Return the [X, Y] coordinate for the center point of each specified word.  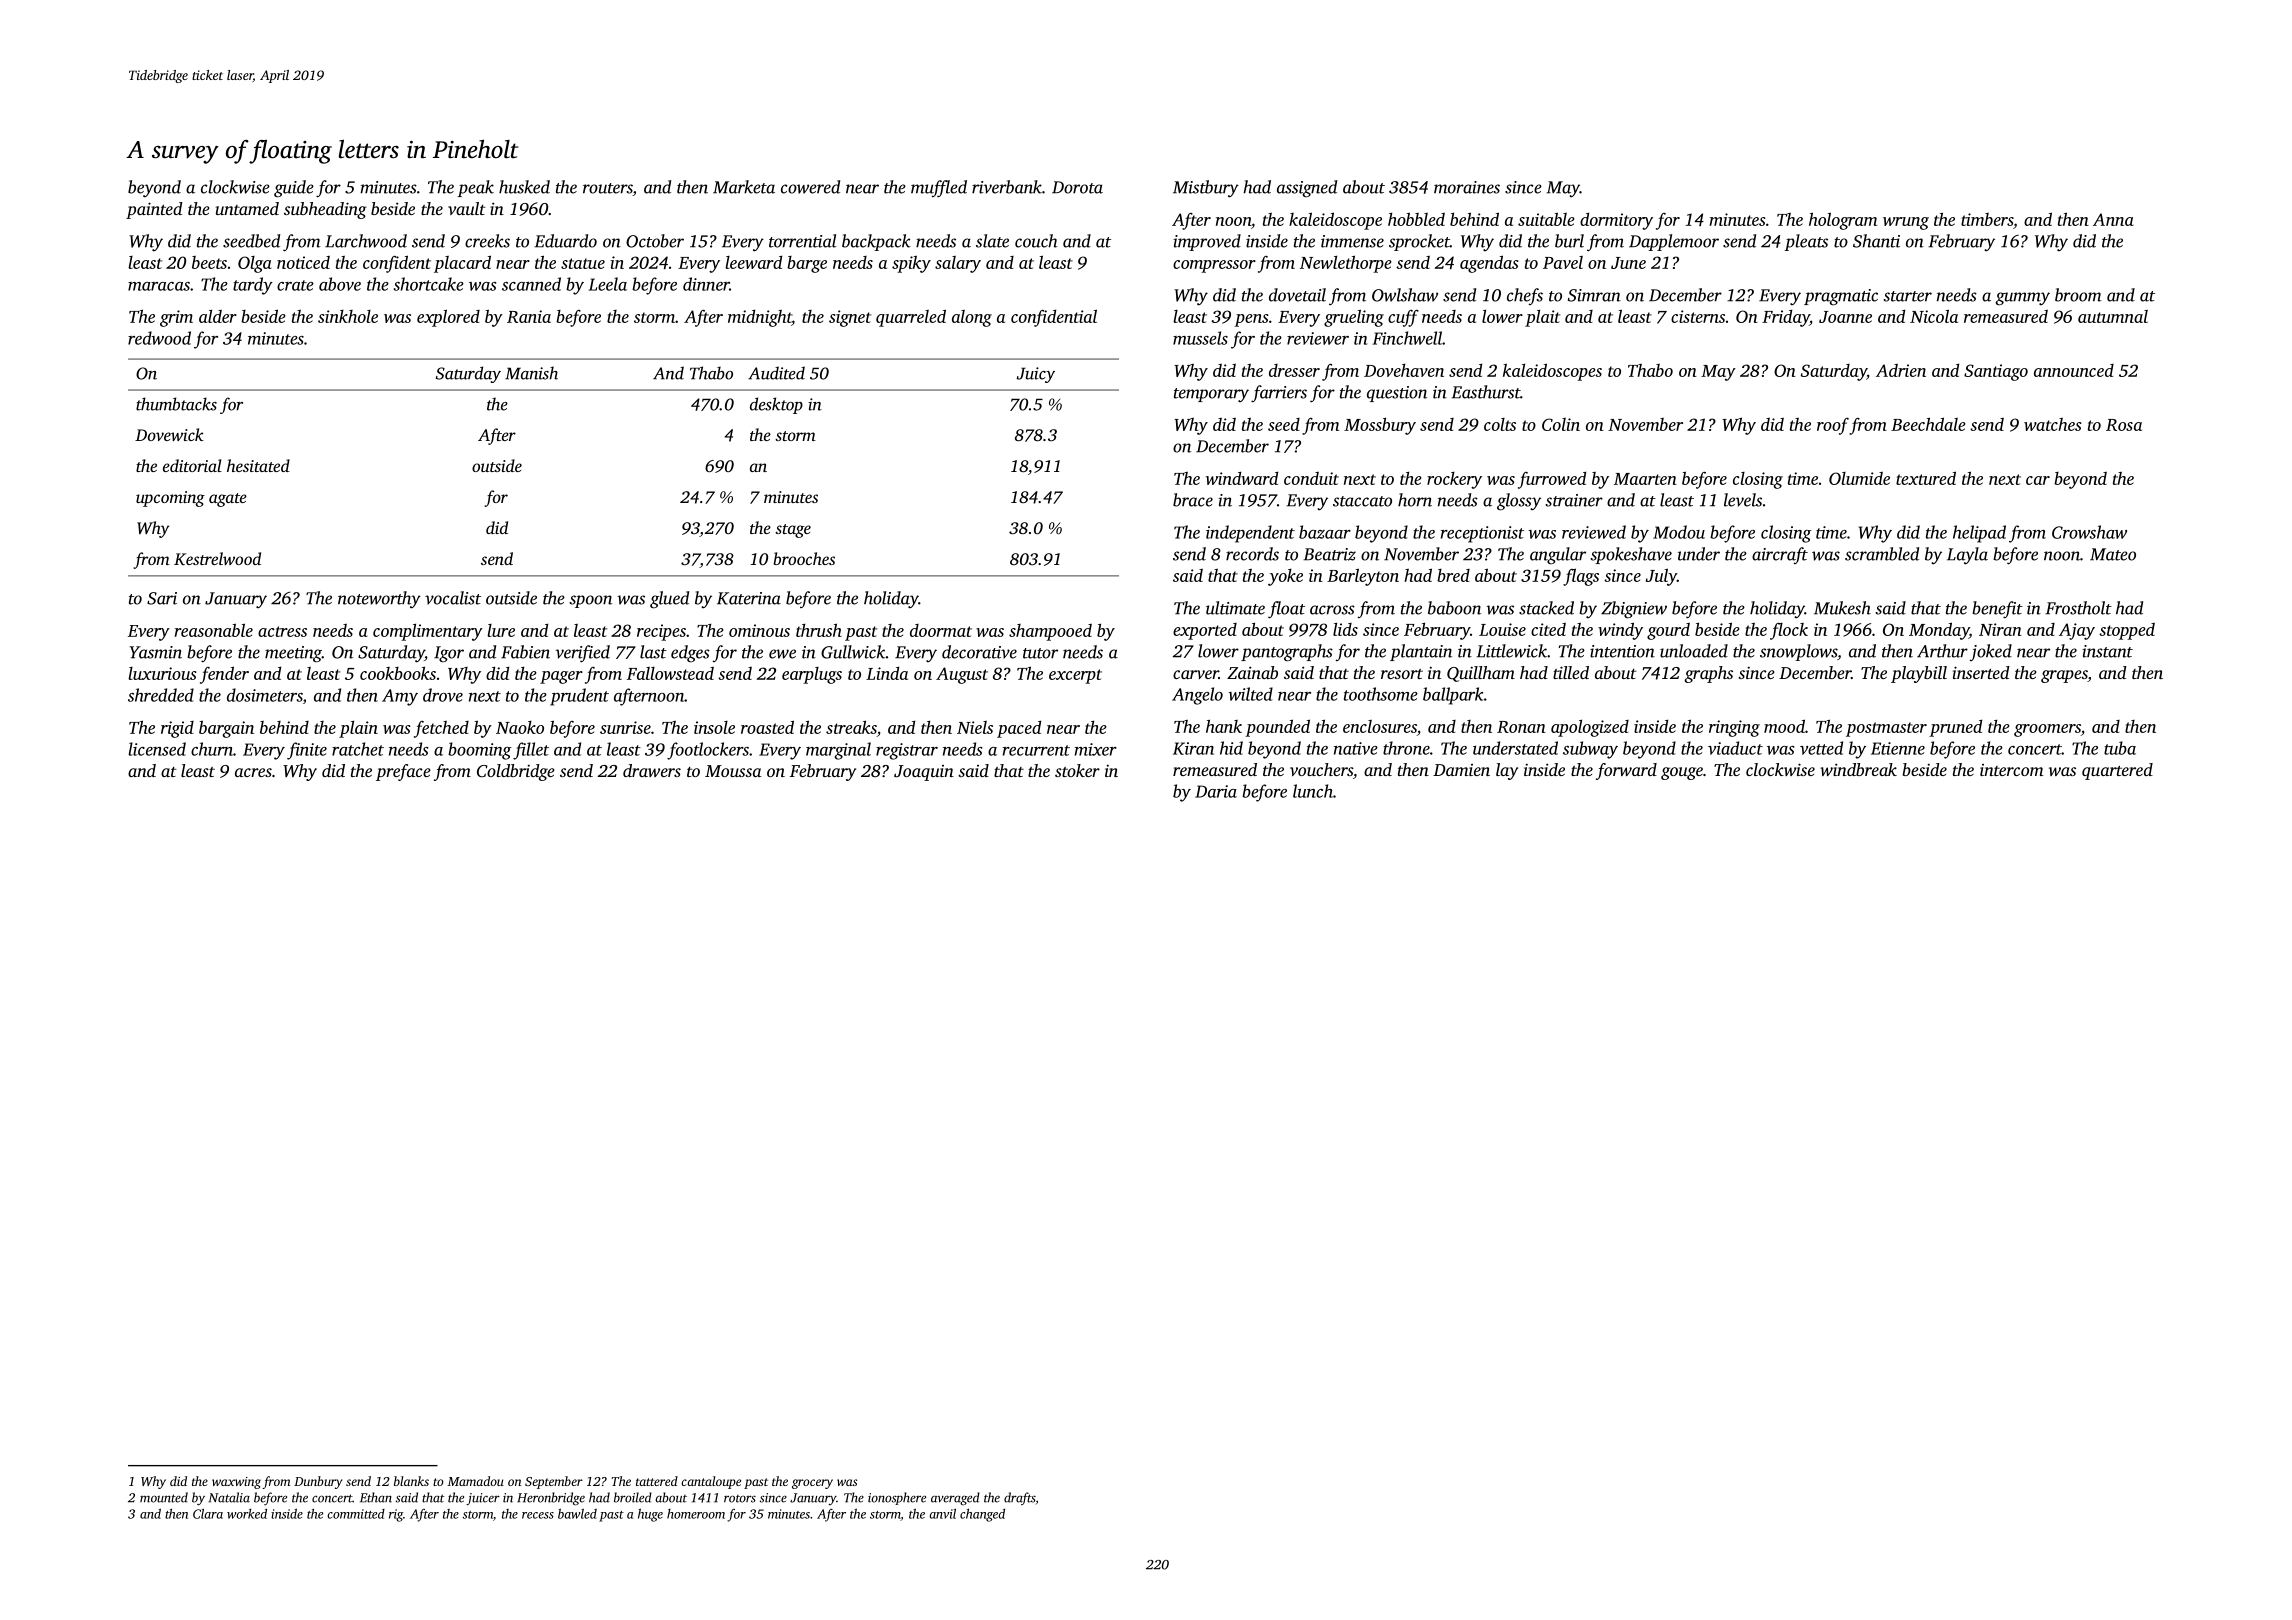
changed [982, 1515]
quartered [2117, 771]
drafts [1019, 1498]
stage [793, 531]
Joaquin [924, 773]
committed [356, 1514]
